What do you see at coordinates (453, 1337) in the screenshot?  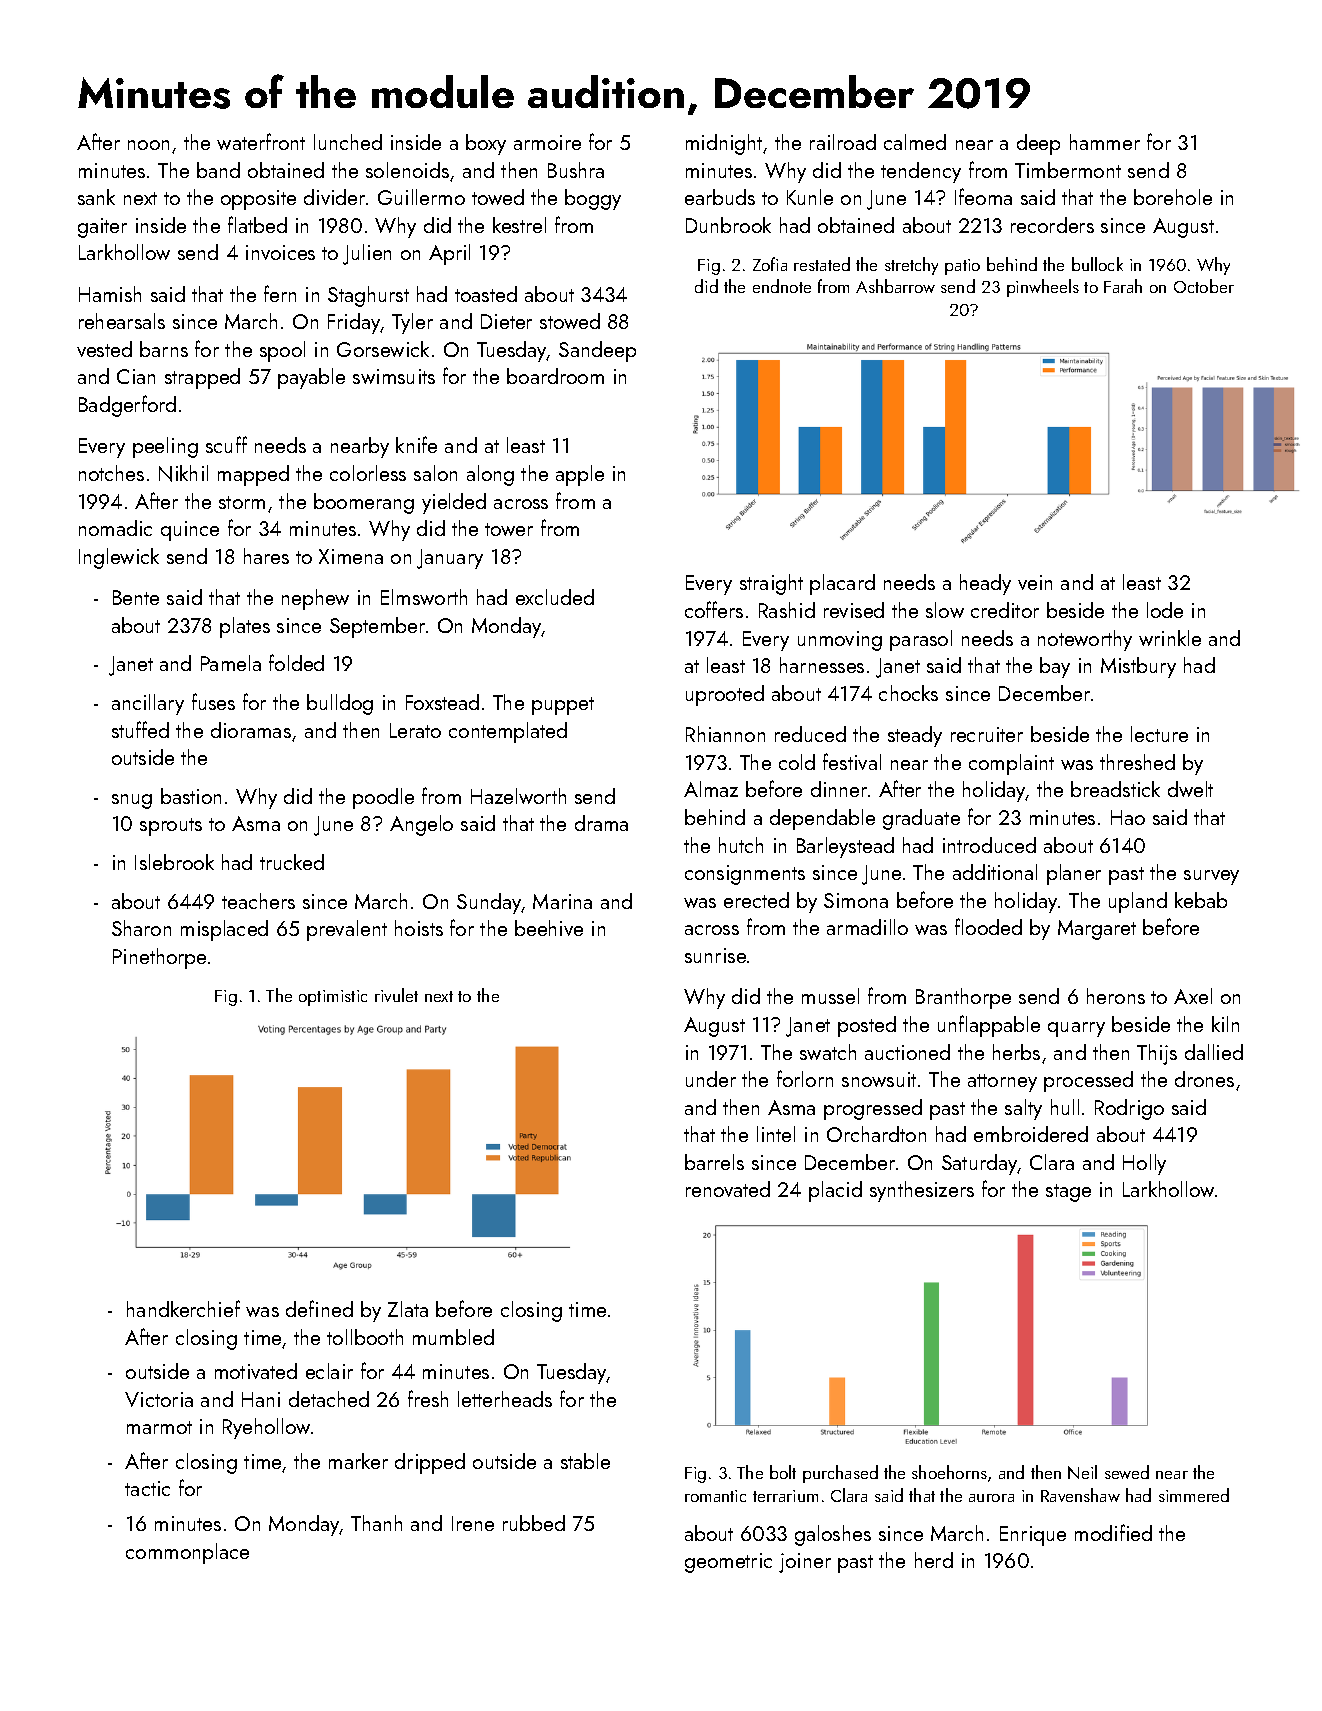 I see `mumbled` at bounding box center [453, 1337].
